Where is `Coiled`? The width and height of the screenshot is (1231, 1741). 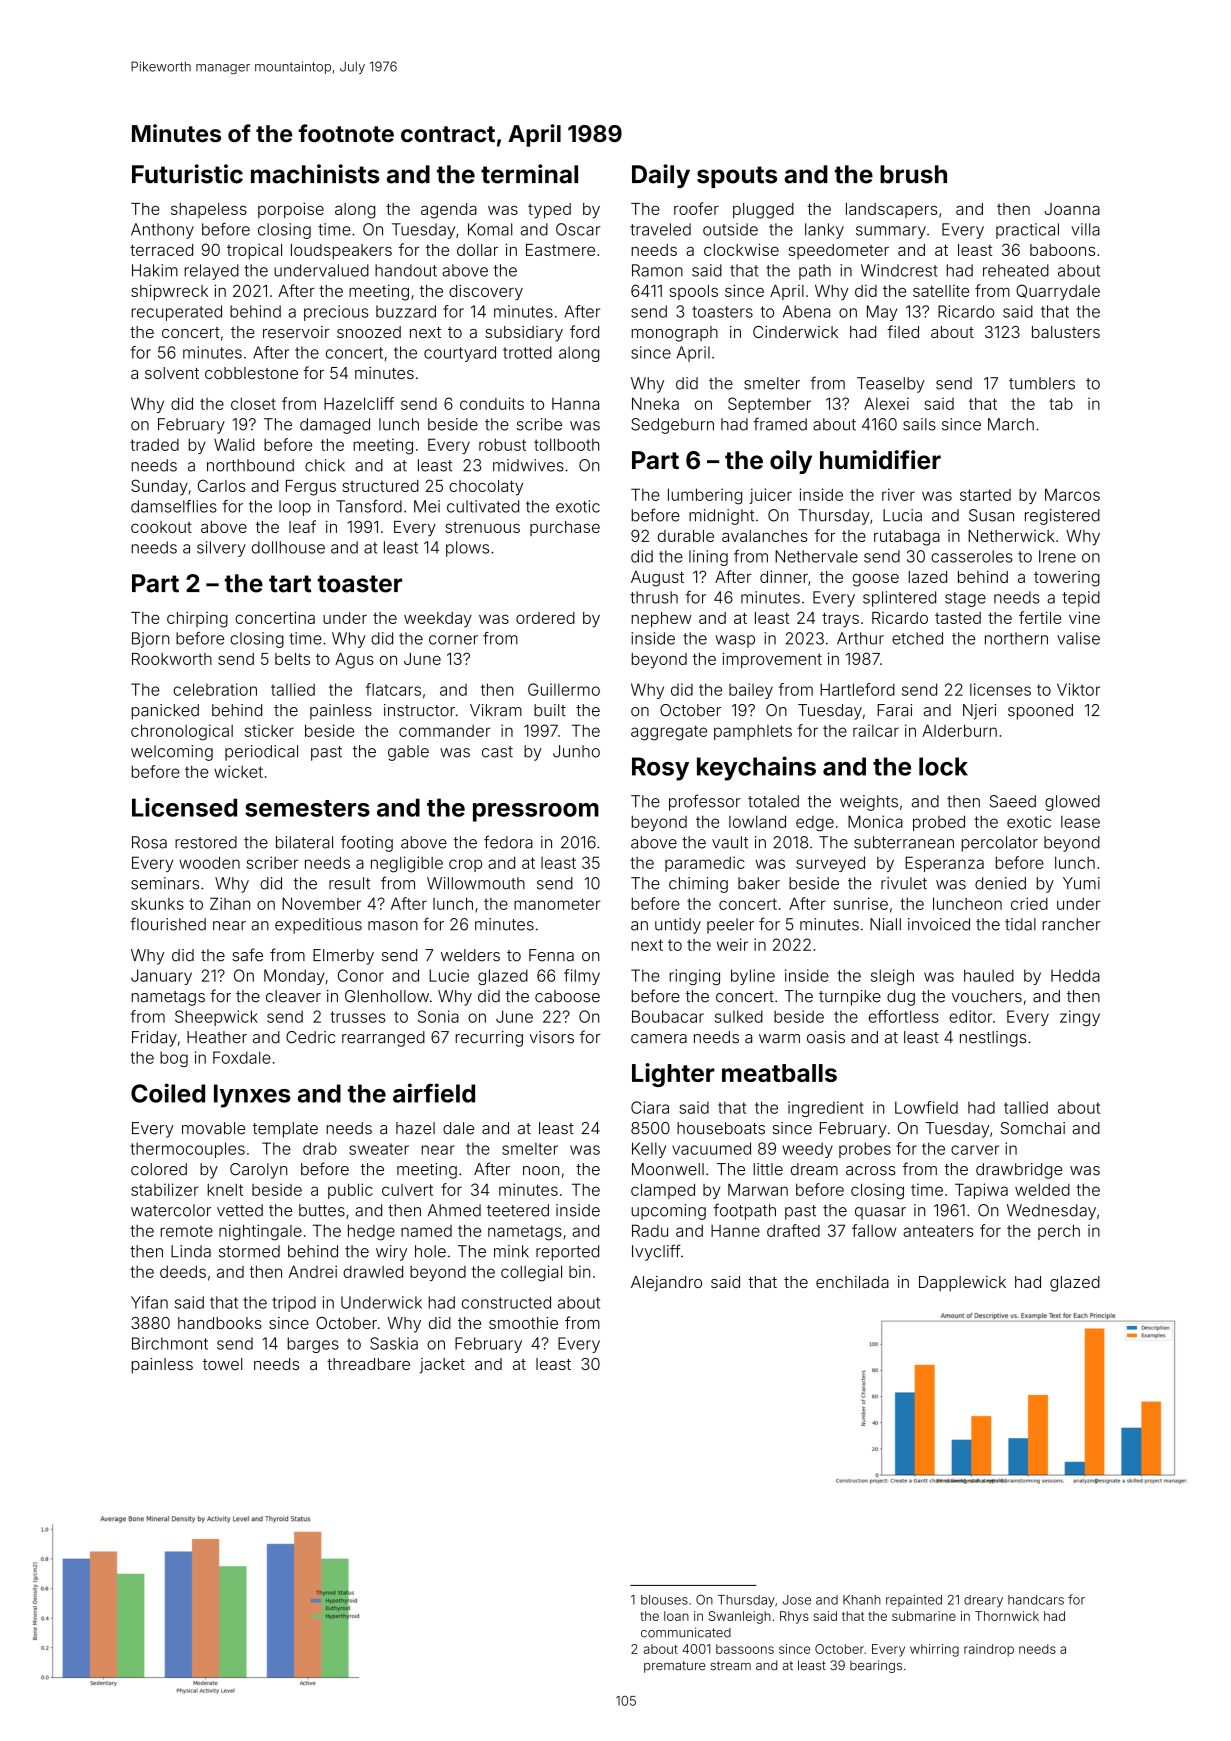 Coiled is located at coordinates (168, 1093).
